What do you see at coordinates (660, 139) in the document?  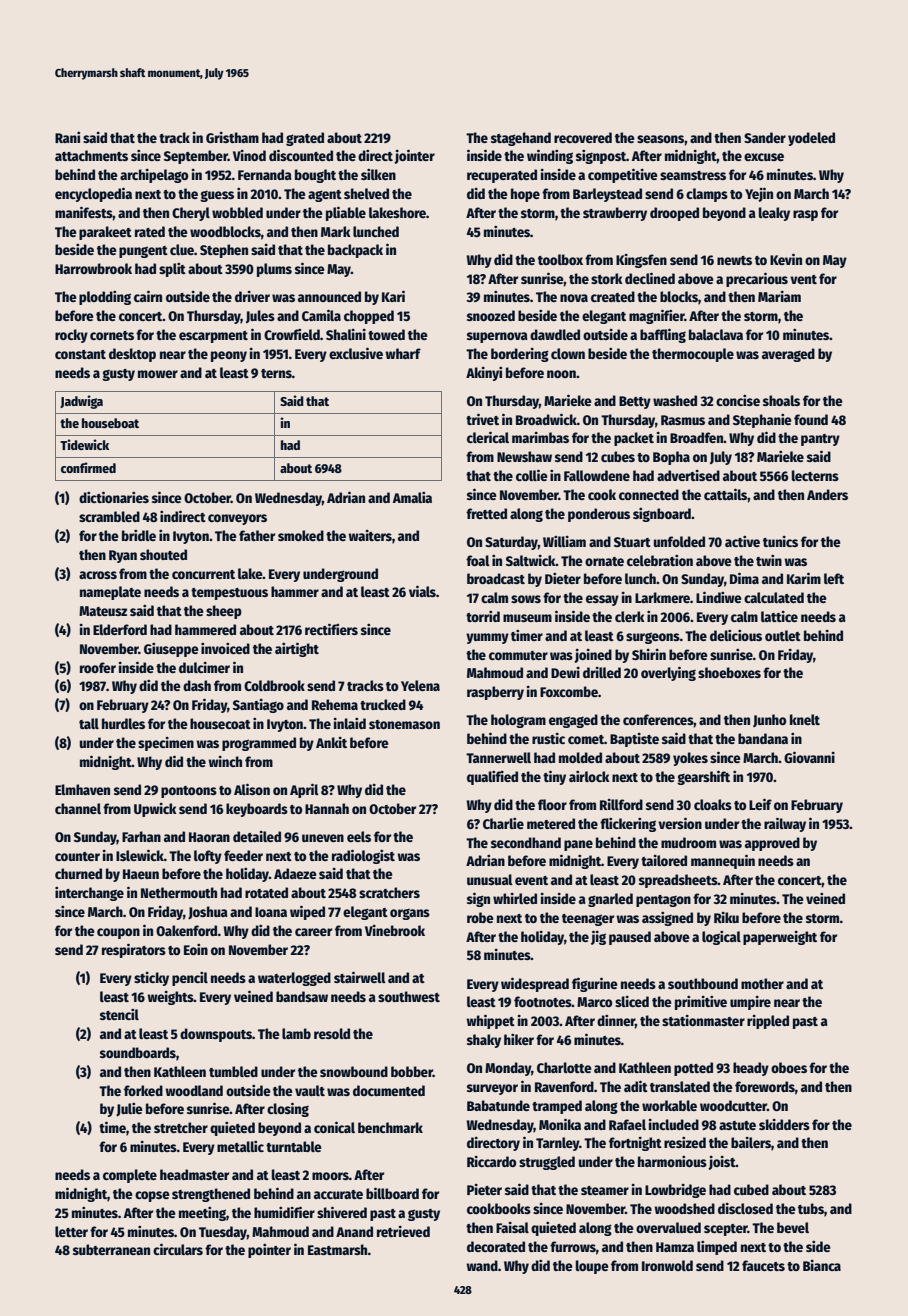 I see `seasons` at bounding box center [660, 139].
